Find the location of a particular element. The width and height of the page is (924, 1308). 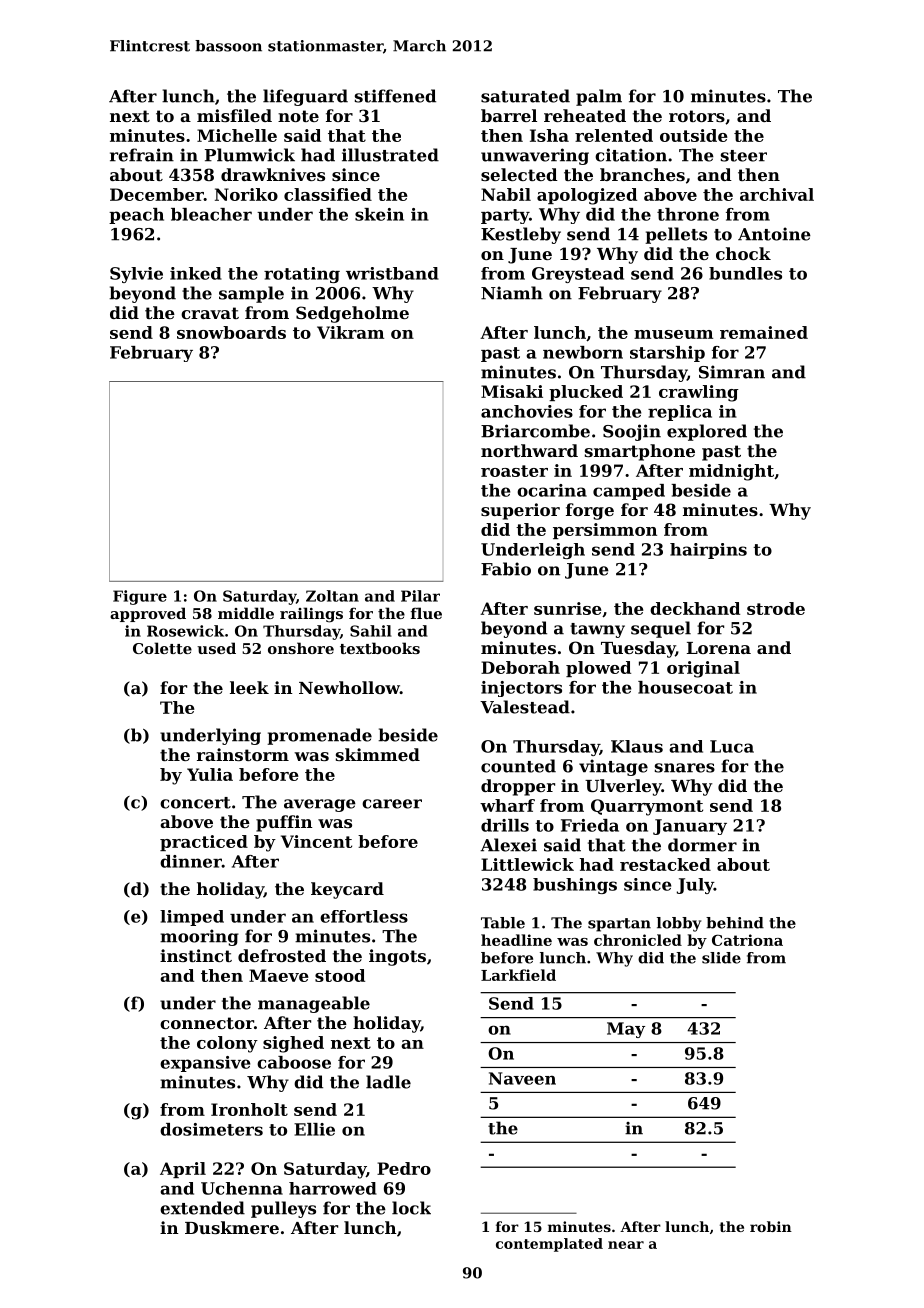

ingots is located at coordinates (397, 957).
